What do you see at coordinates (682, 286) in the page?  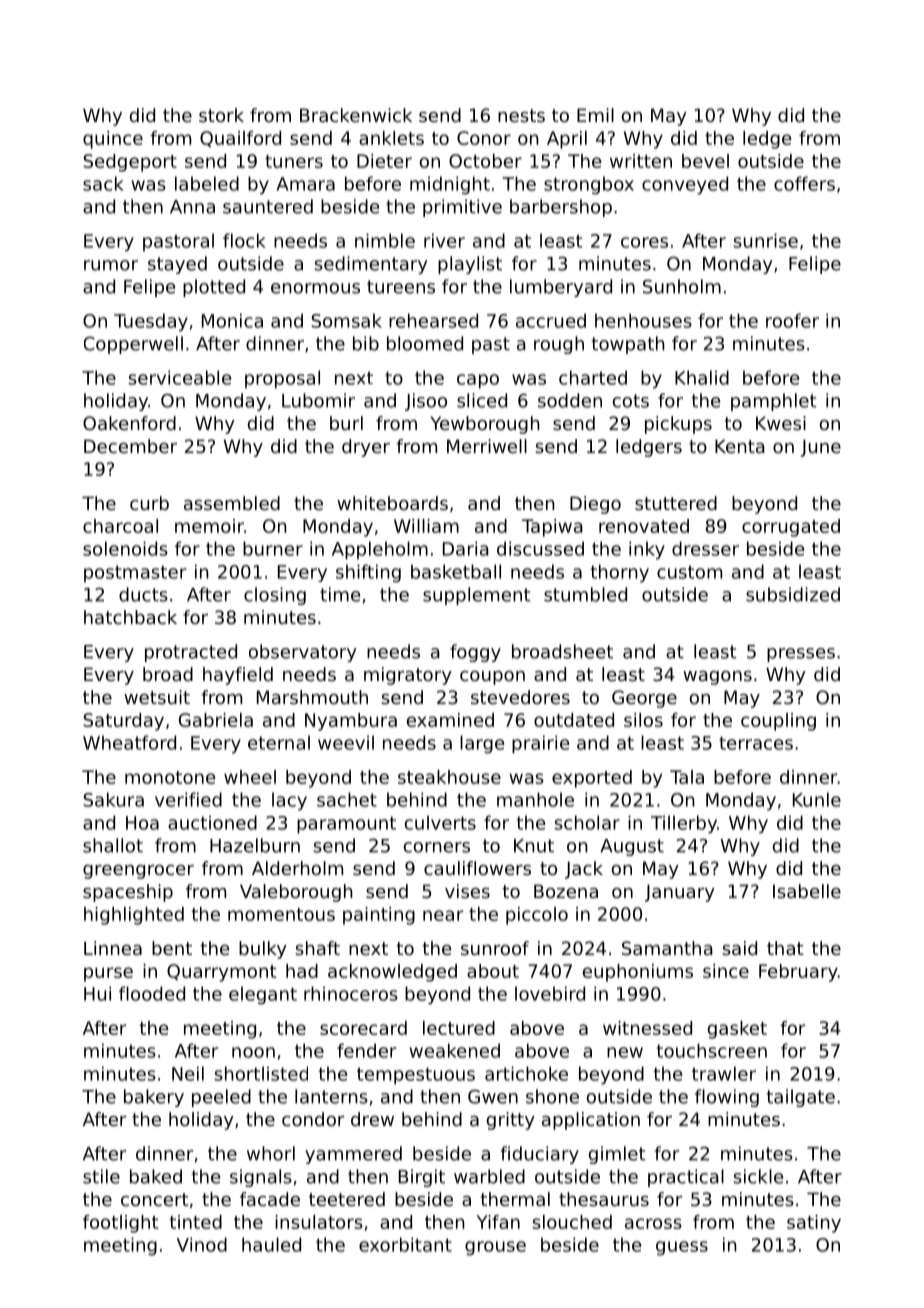 I see `Sunholm` at bounding box center [682, 286].
